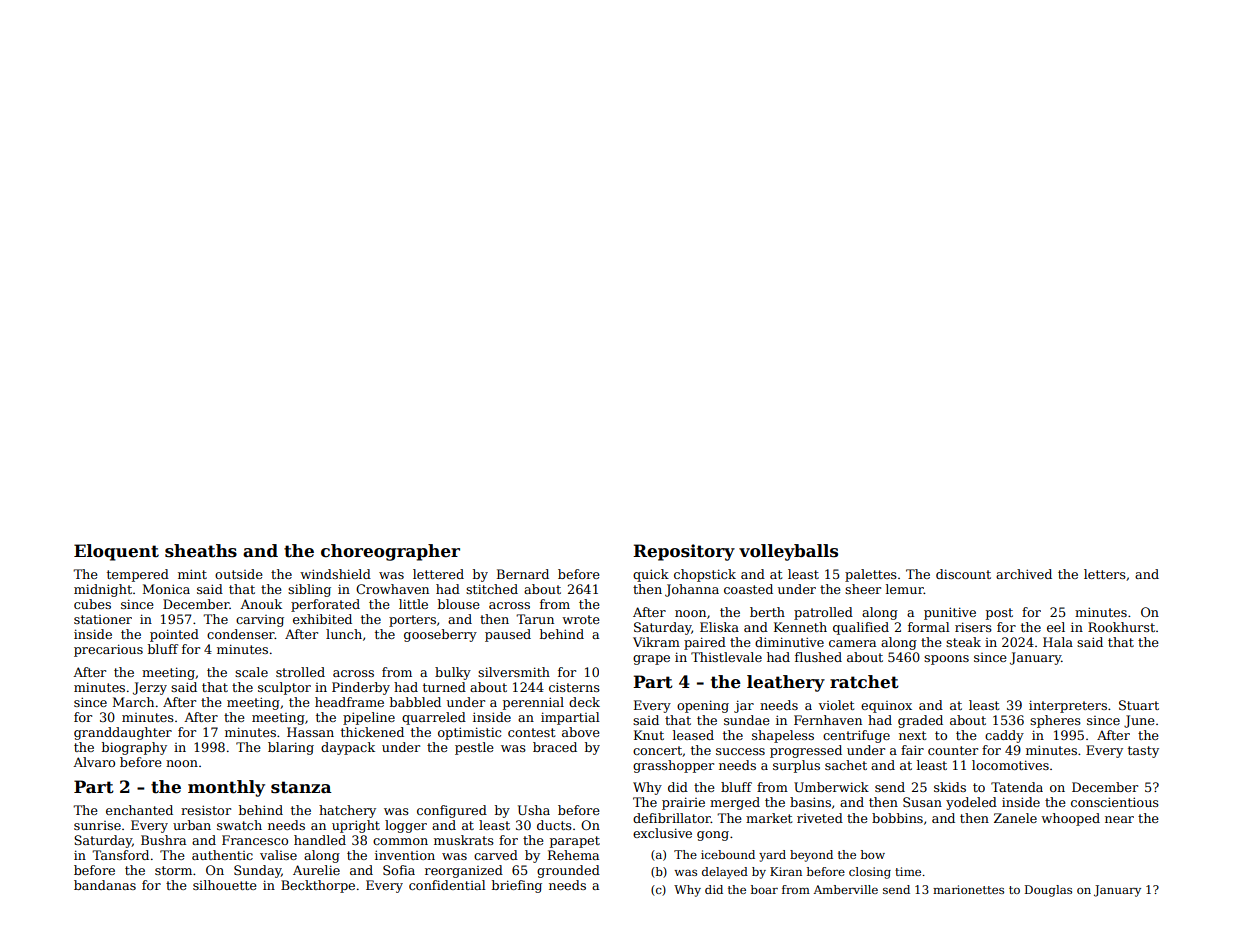 Image resolution: width=1233 pixels, height=952 pixels. I want to click on mint, so click(192, 574).
